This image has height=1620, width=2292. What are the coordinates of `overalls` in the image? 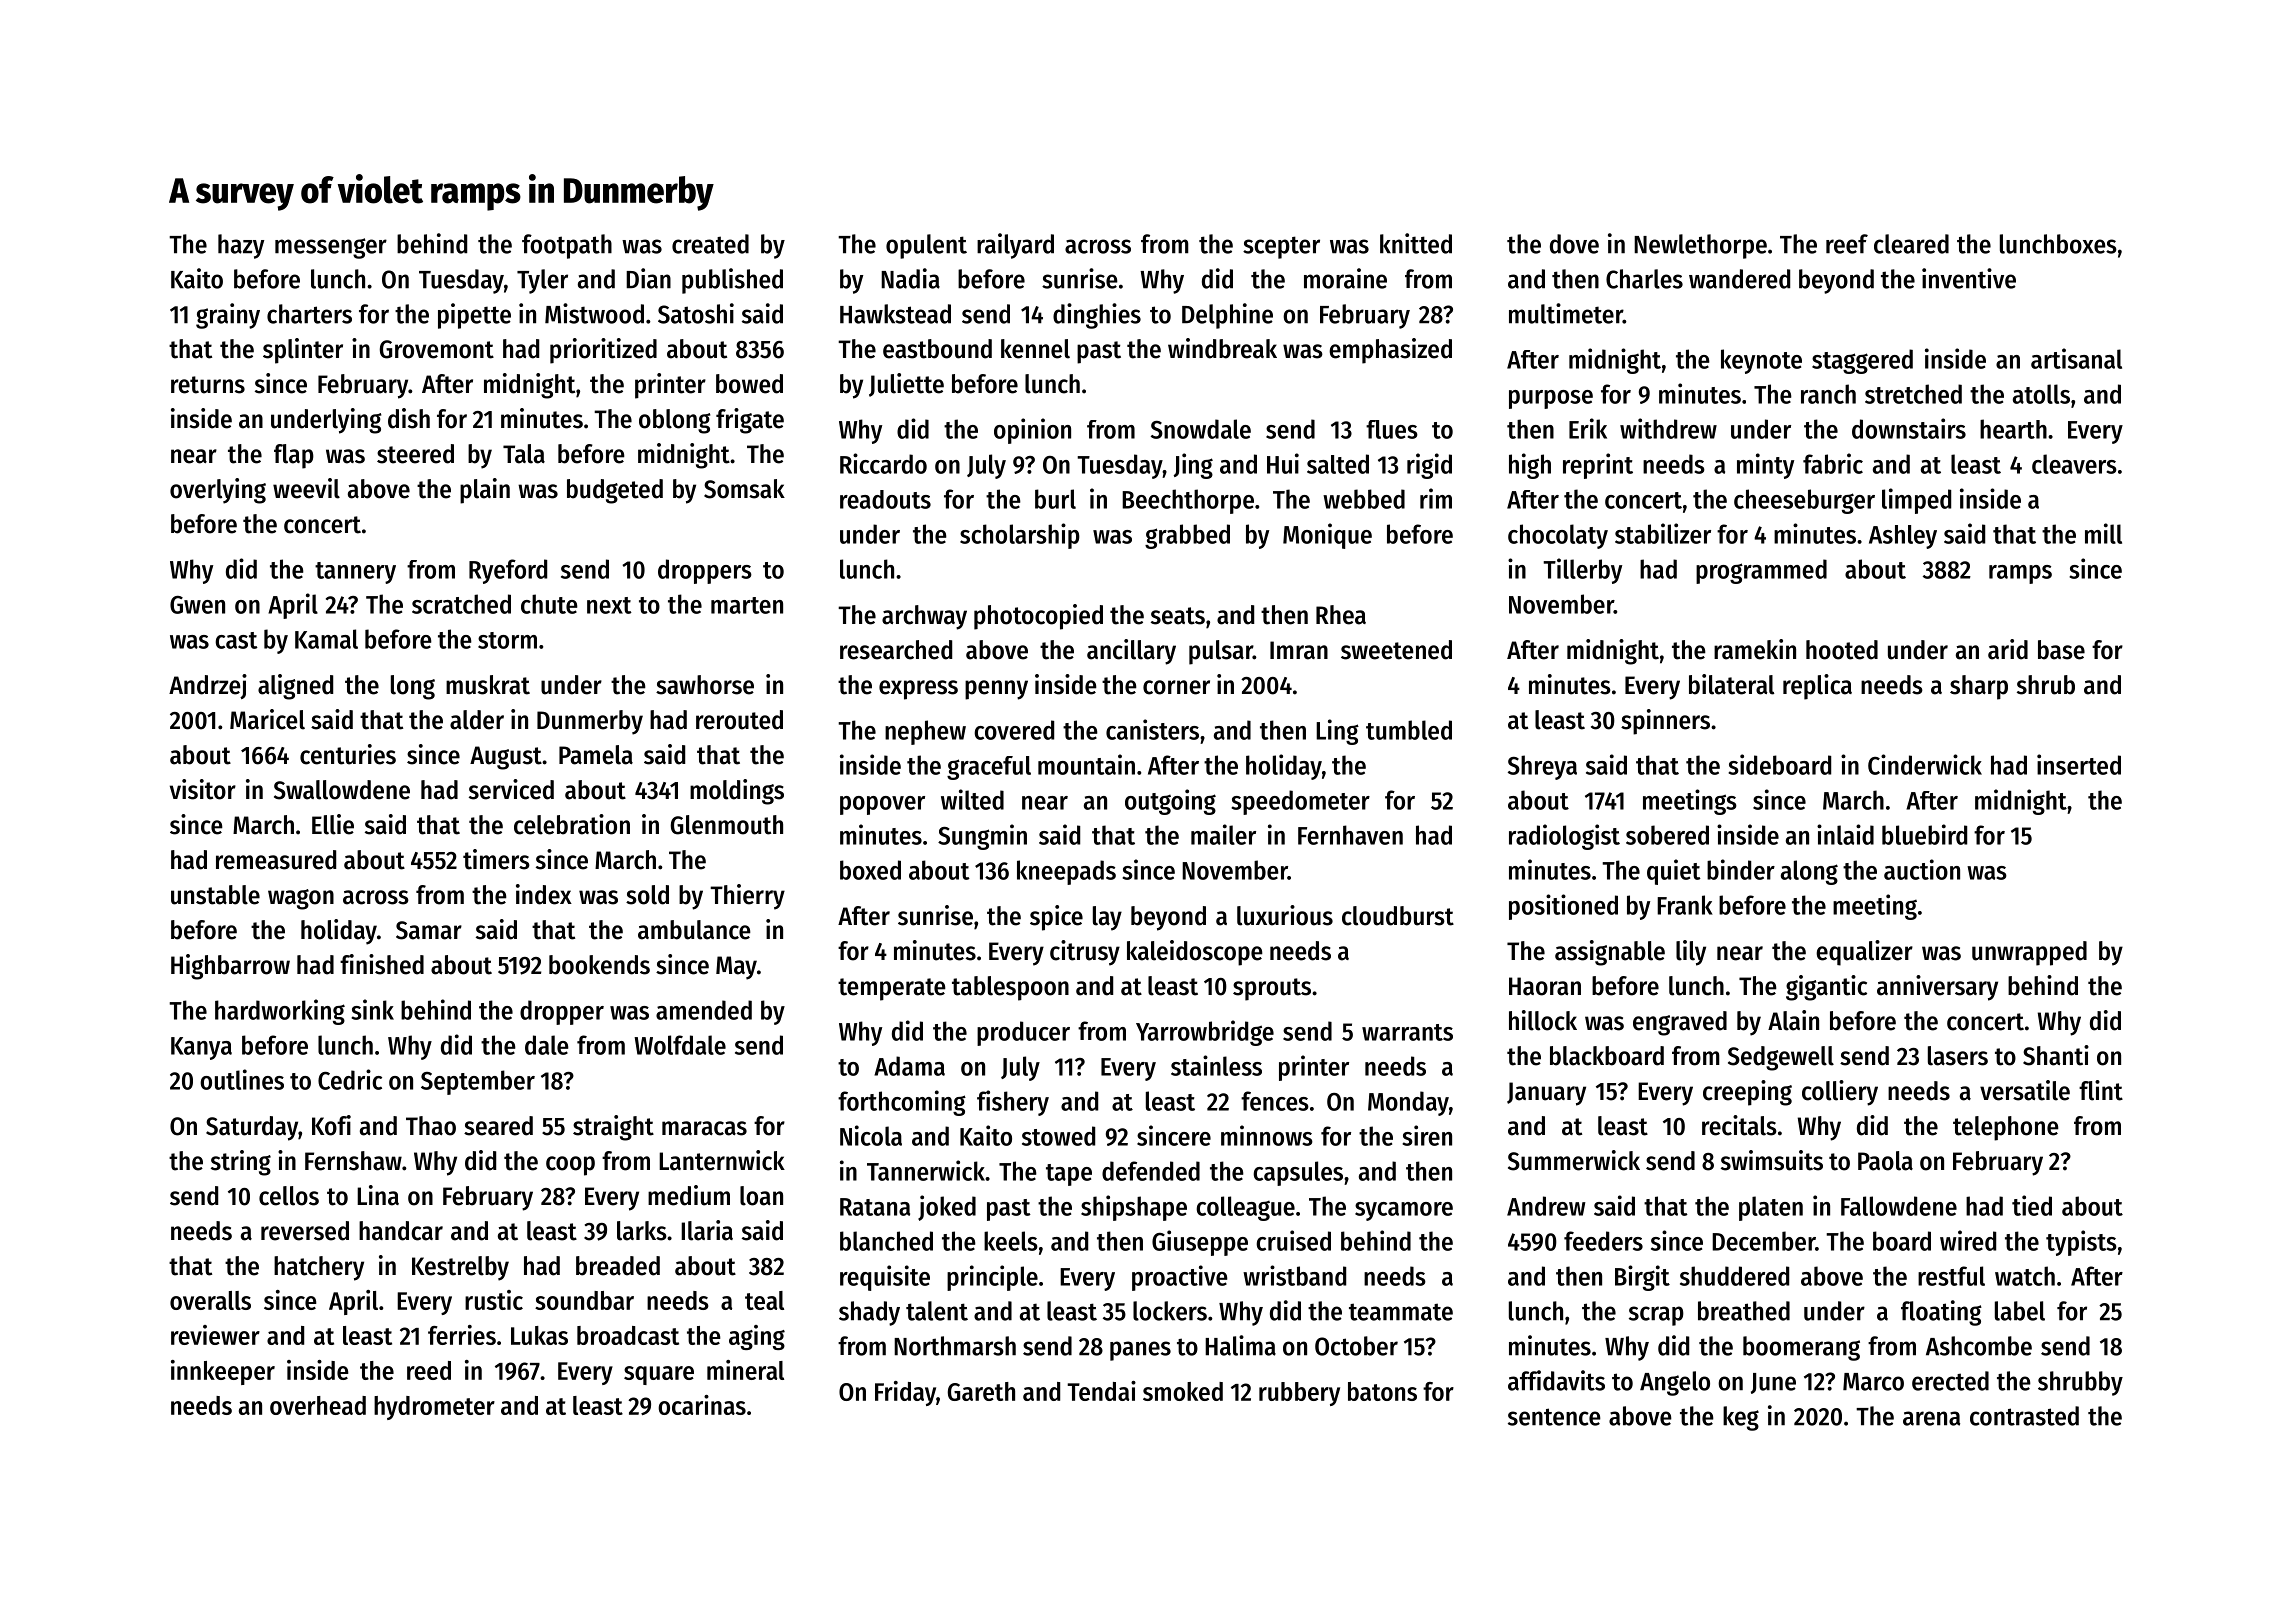 It's located at (210, 1300).
